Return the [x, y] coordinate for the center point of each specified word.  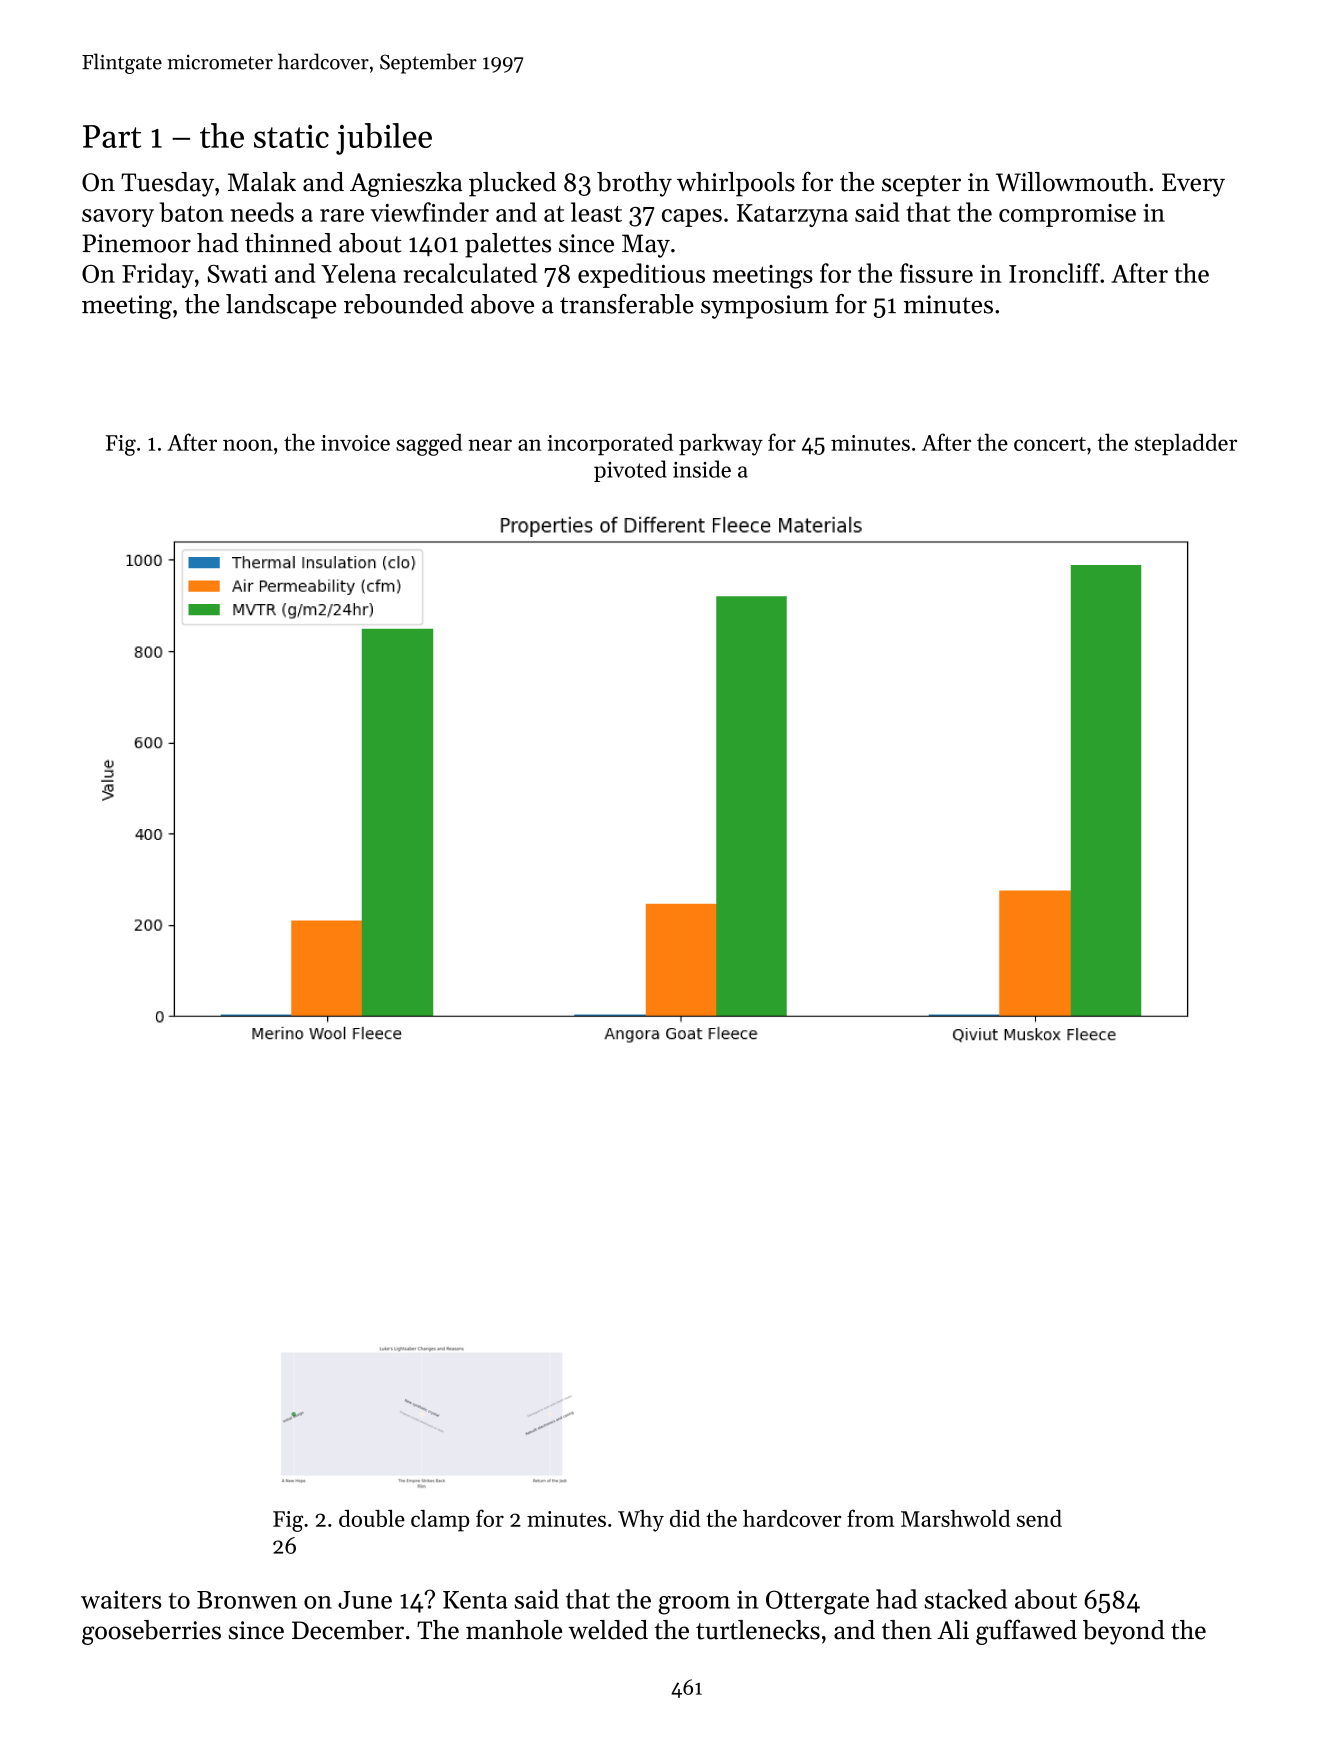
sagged [429, 445]
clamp [440, 1521]
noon [248, 445]
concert [1050, 444]
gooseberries [151, 1632]
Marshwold [955, 1518]
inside [702, 469]
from [871, 1518]
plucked [512, 184]
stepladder [1186, 444]
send [1039, 1518]
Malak [262, 182]
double [372, 1518]
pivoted [630, 471]
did [685, 1518]
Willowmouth [1072, 182]
